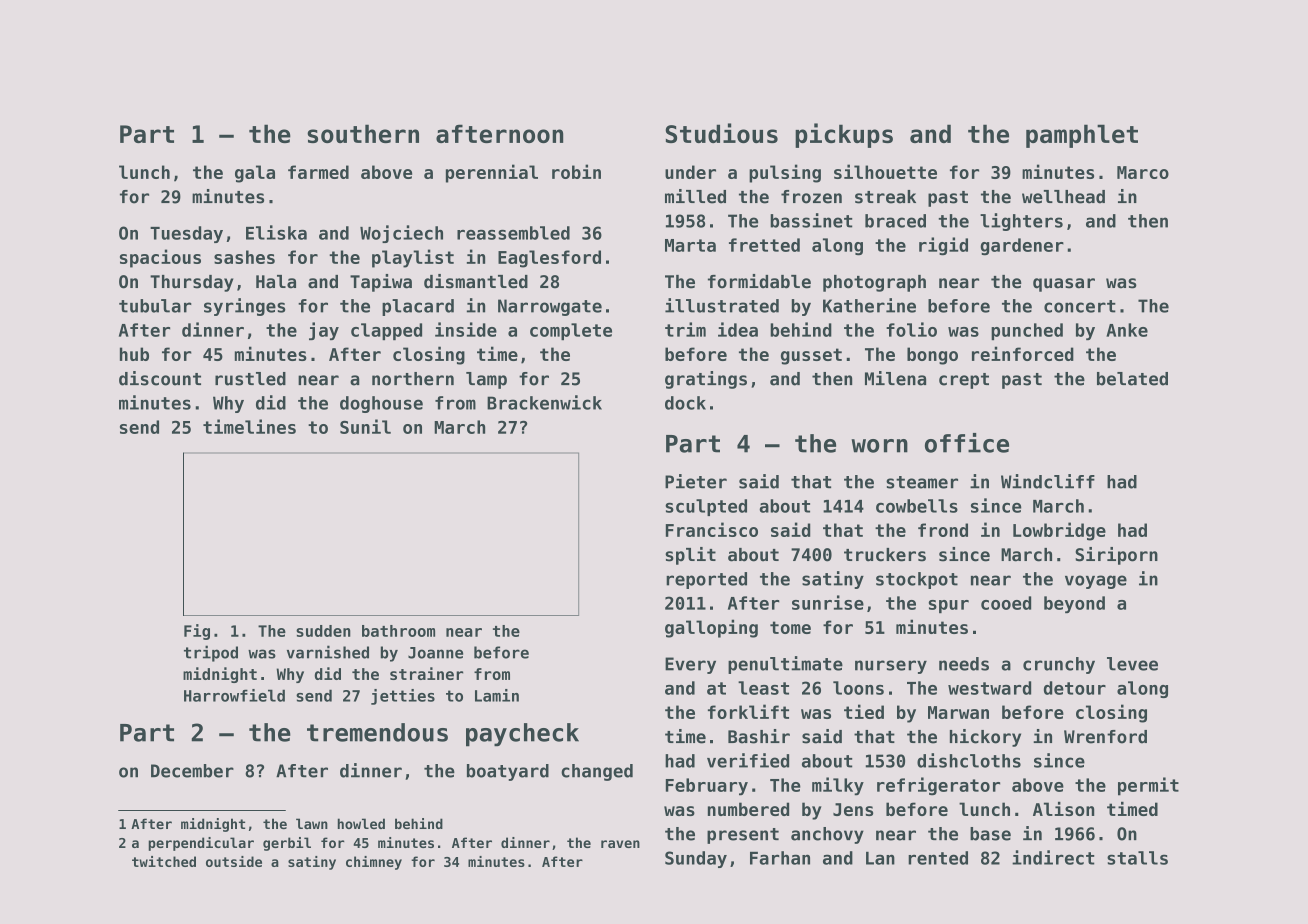 The width and height of the screenshot is (1308, 924). I want to click on photograph, so click(874, 283).
